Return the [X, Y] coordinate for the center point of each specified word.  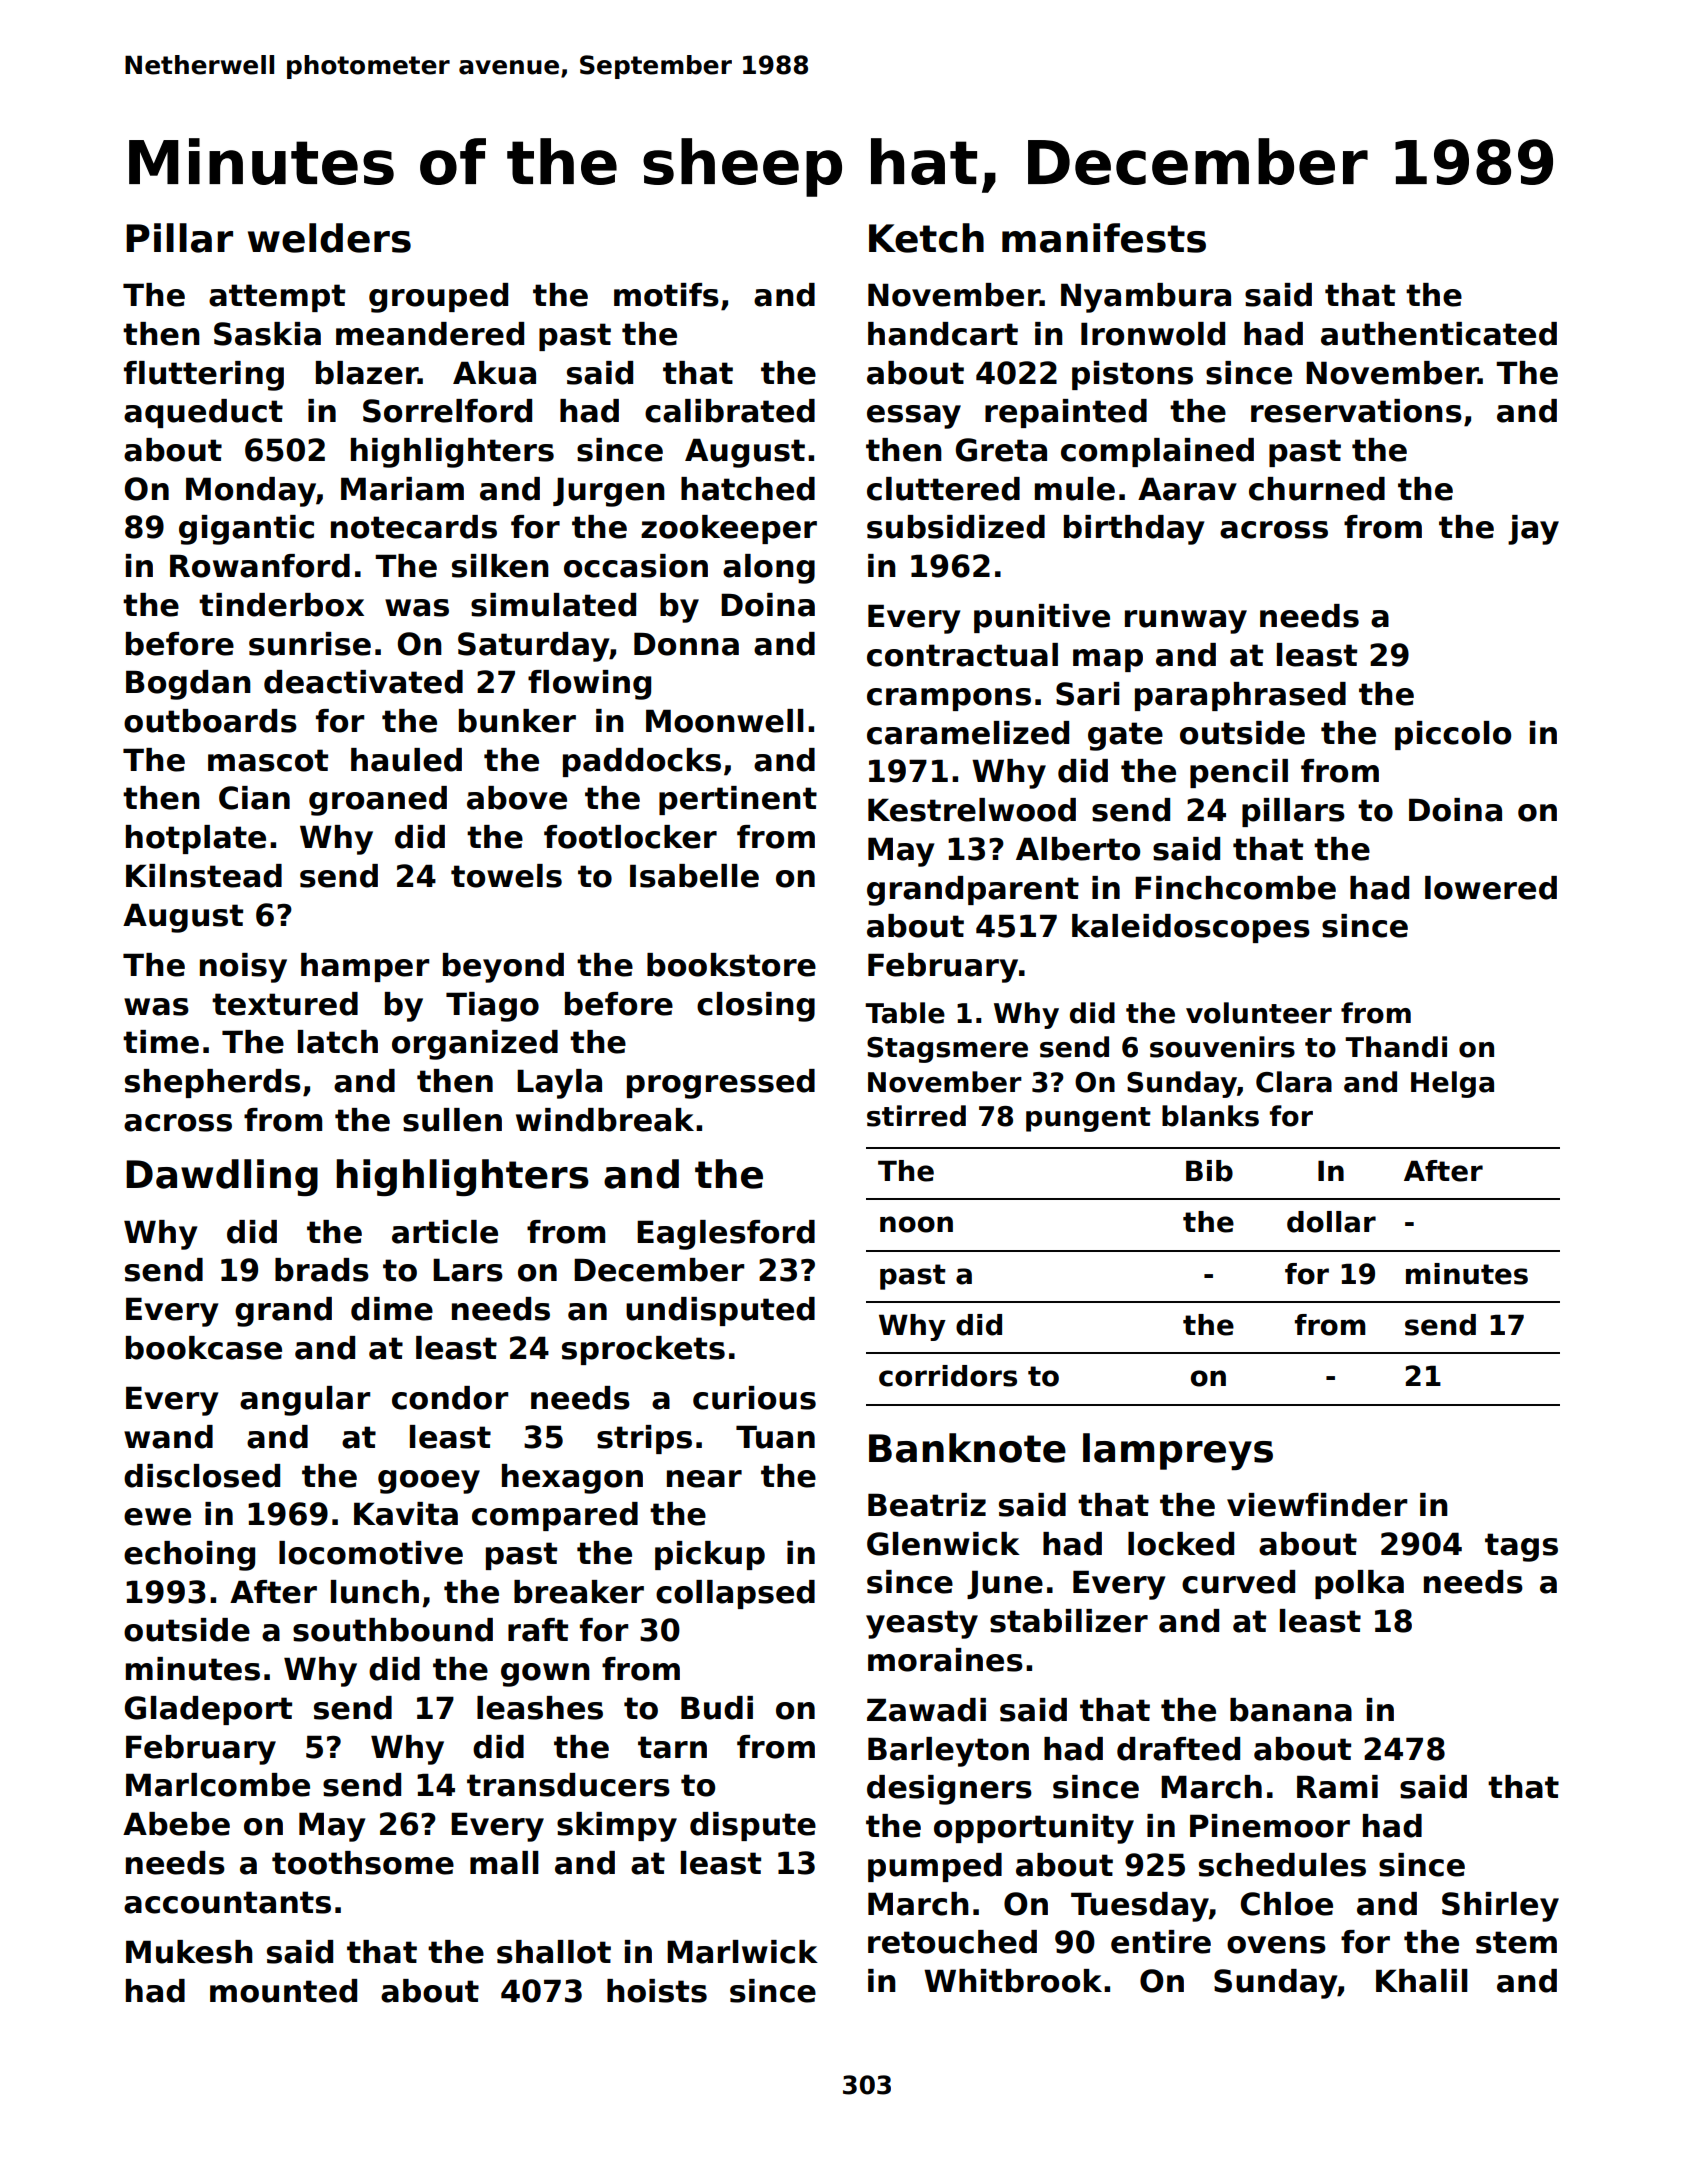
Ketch [926, 238]
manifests [1104, 238]
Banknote [967, 1448]
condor [450, 1398]
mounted [283, 1991]
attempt [277, 298]
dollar [1331, 1222]
